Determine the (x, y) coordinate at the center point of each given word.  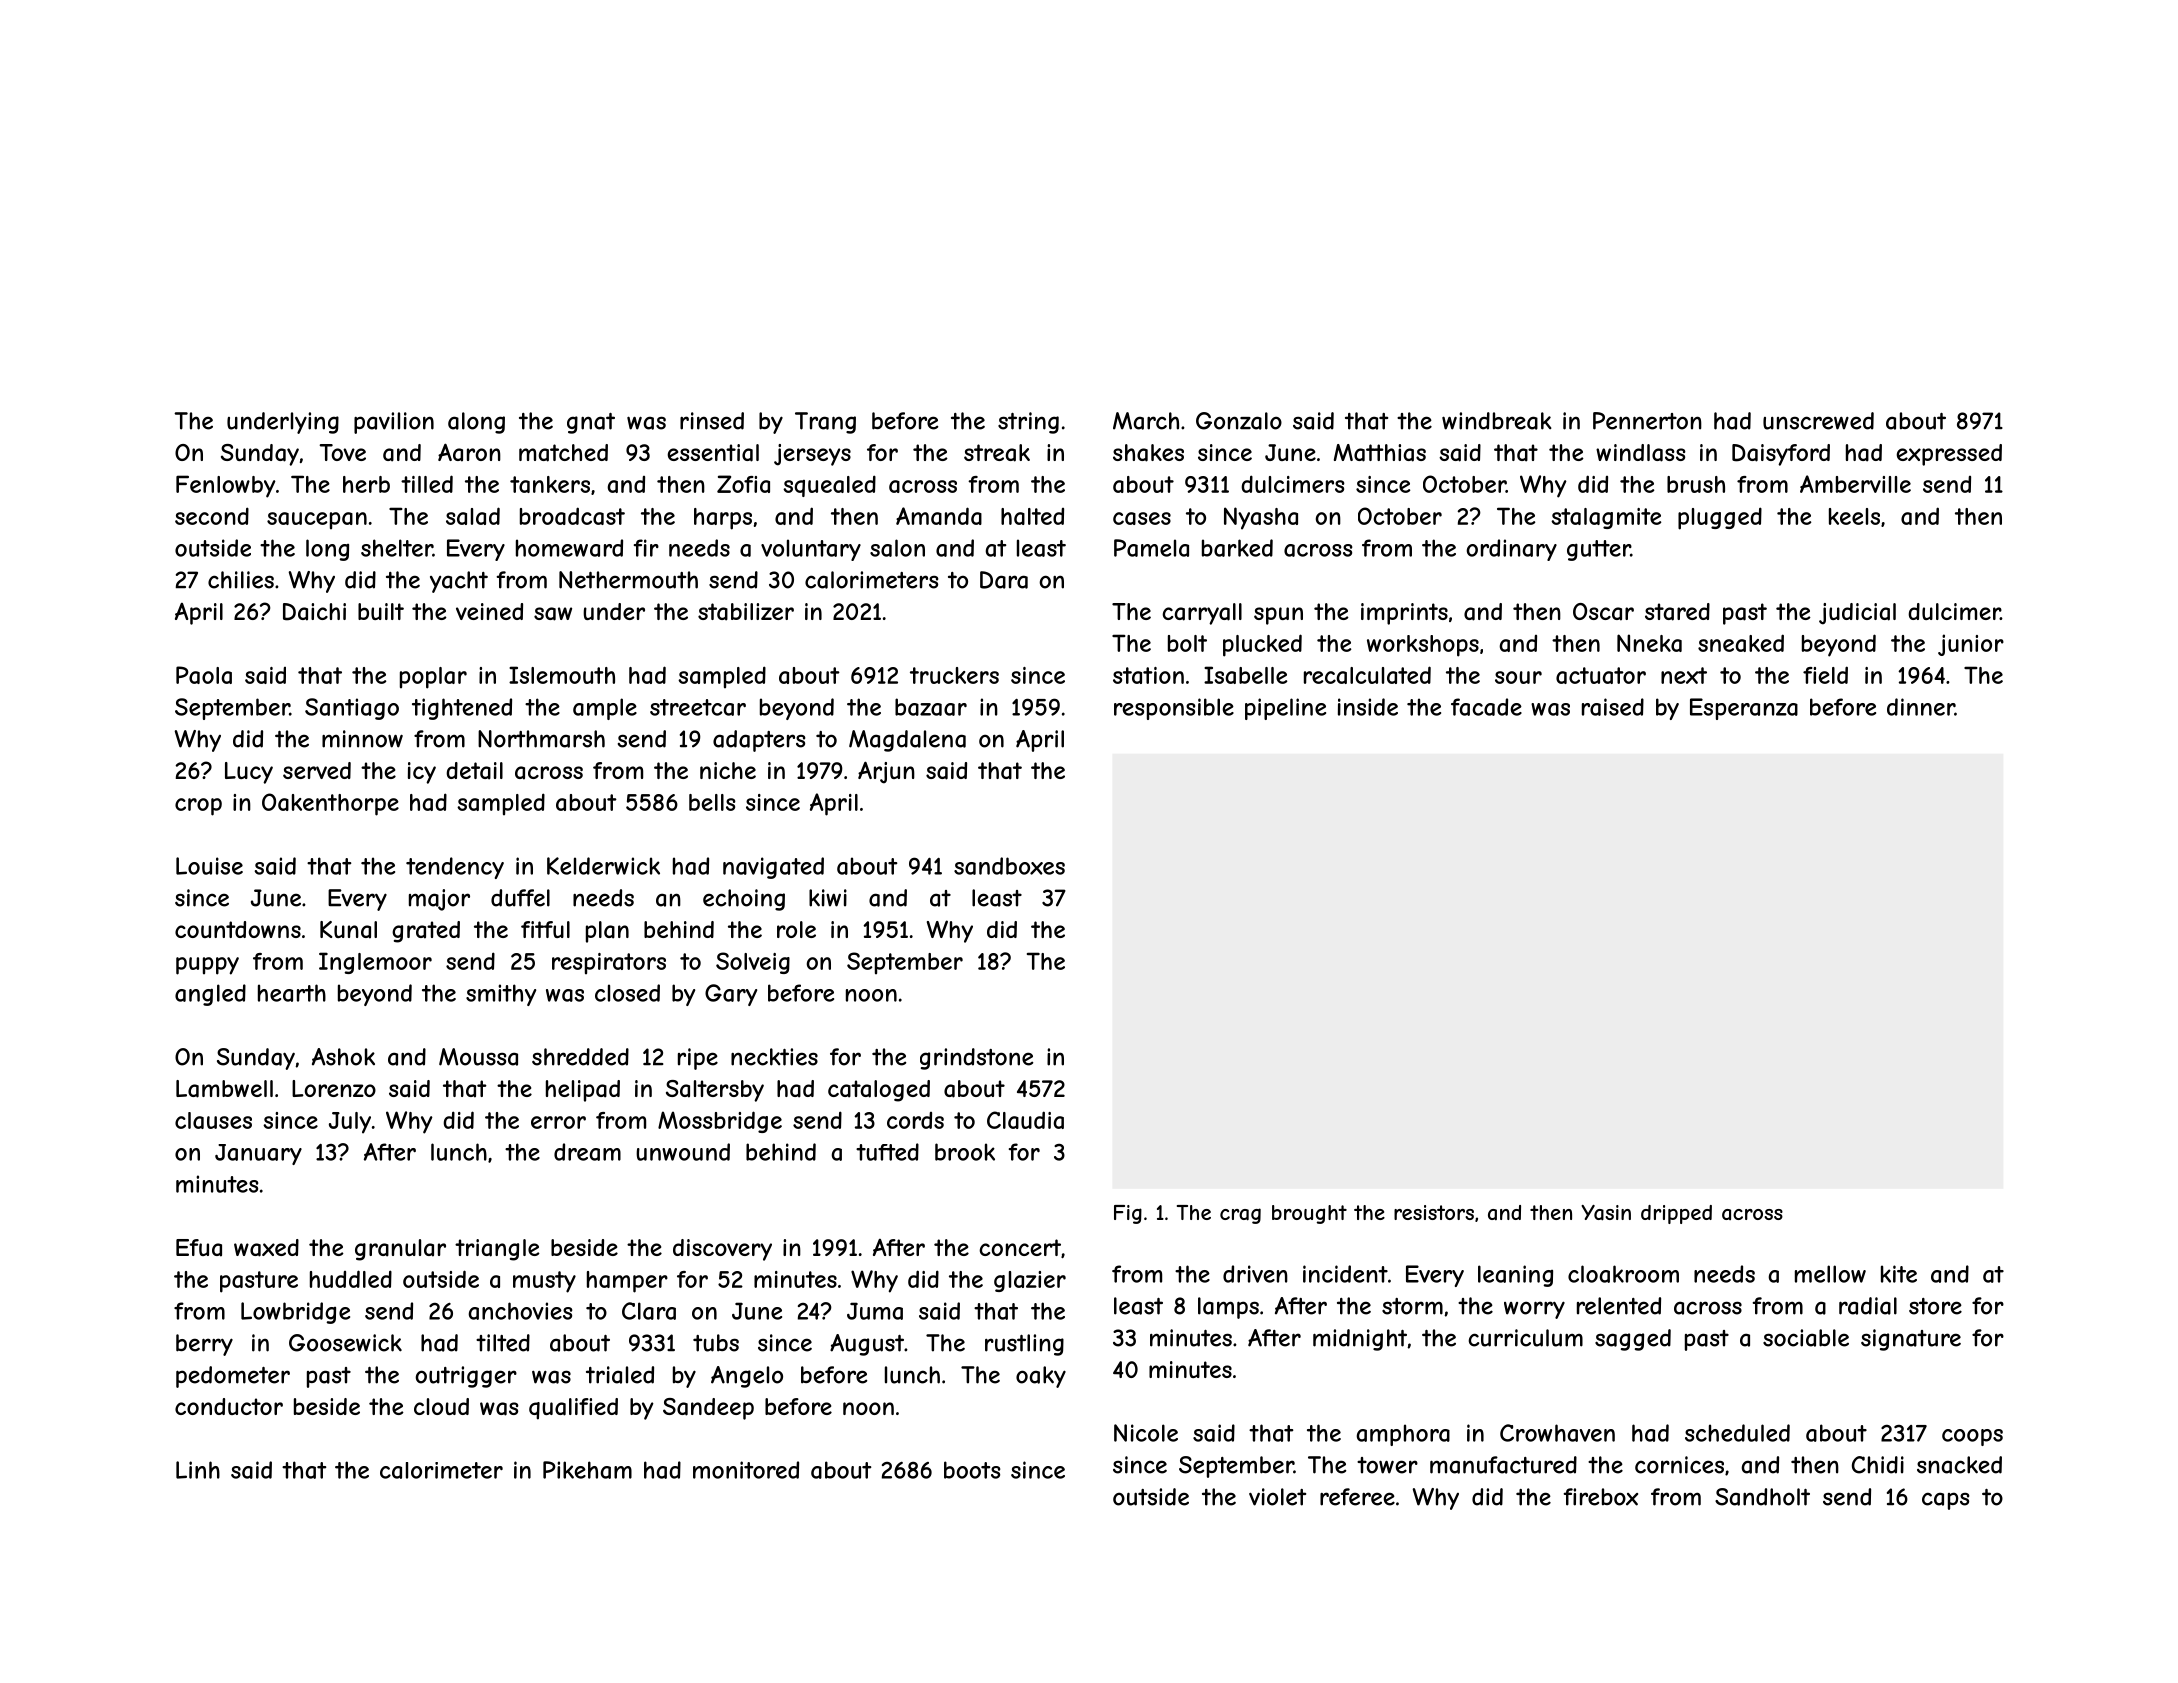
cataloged (879, 1091)
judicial (1857, 614)
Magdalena (907, 741)
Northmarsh (541, 739)
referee (1357, 1497)
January (258, 1154)
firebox (1601, 1497)
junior (1971, 645)
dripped (1676, 1214)
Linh (198, 1470)
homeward (569, 548)
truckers (954, 675)
